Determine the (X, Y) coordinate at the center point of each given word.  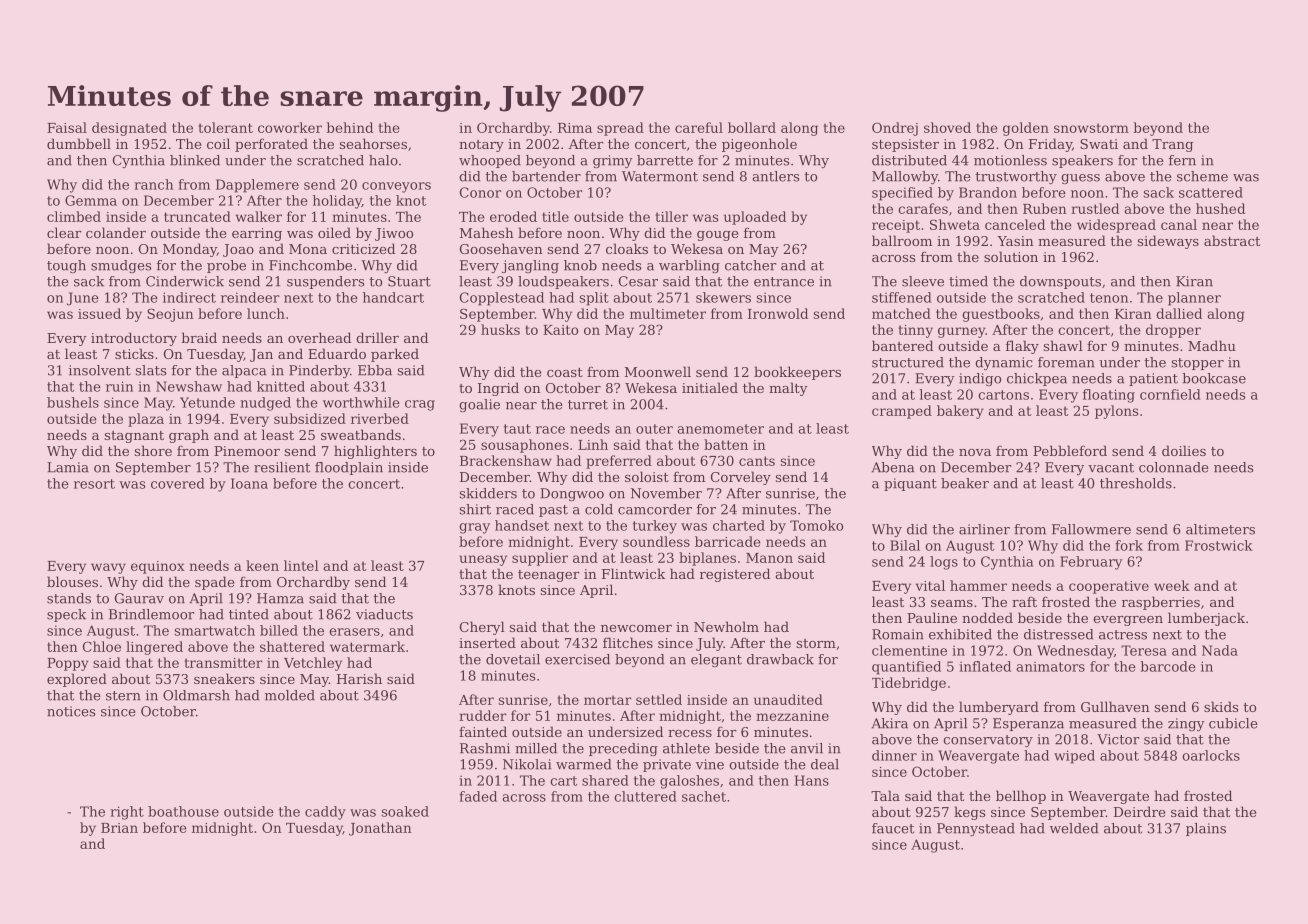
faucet (893, 828)
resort (94, 484)
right (127, 813)
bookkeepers (797, 373)
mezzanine (792, 716)
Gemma (91, 200)
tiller (672, 216)
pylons (1116, 412)
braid (199, 337)
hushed (1220, 208)
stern (123, 696)
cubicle (1233, 723)
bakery (960, 412)
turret (588, 405)
